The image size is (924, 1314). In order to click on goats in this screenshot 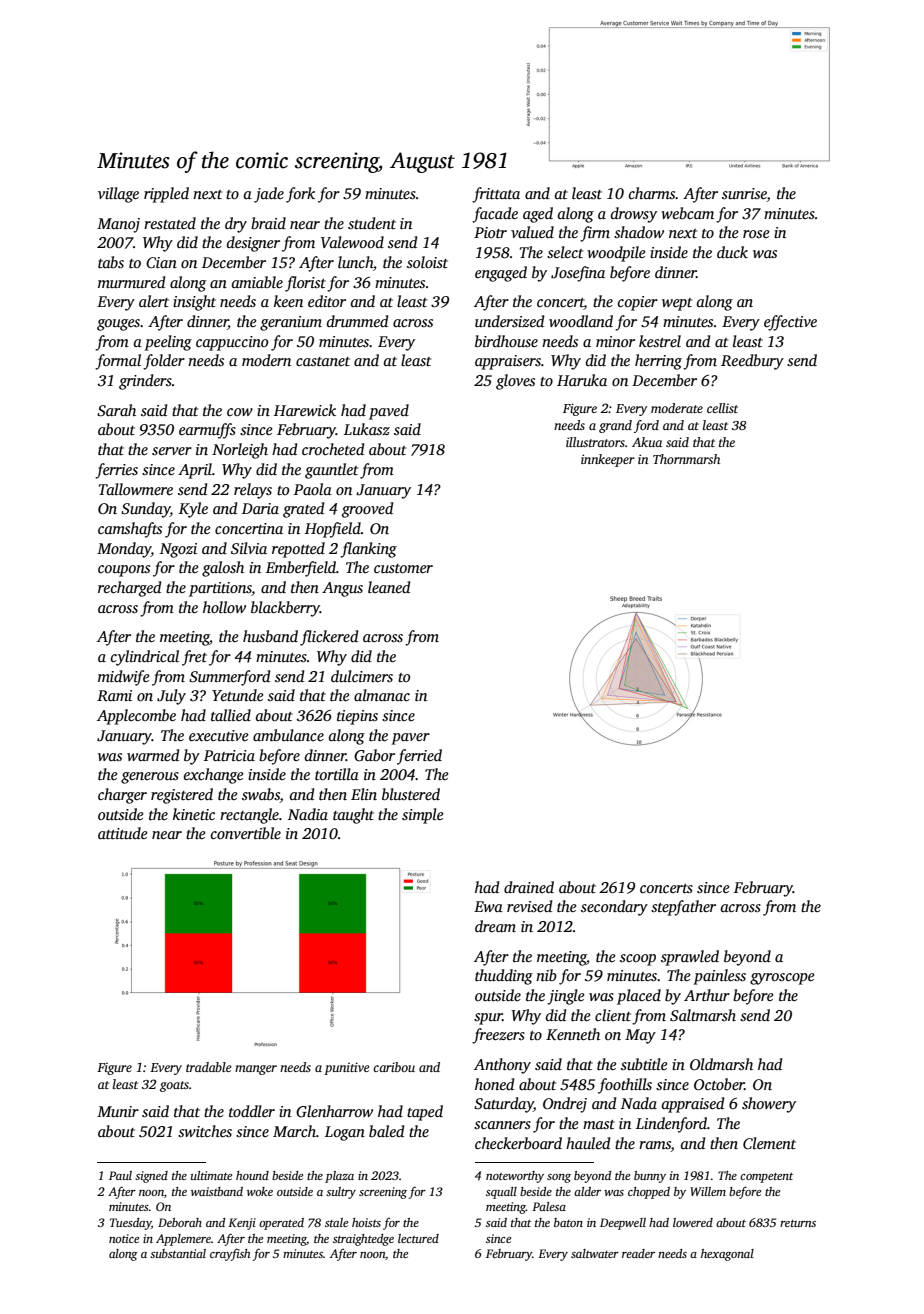, I will do `click(174, 1086)`.
